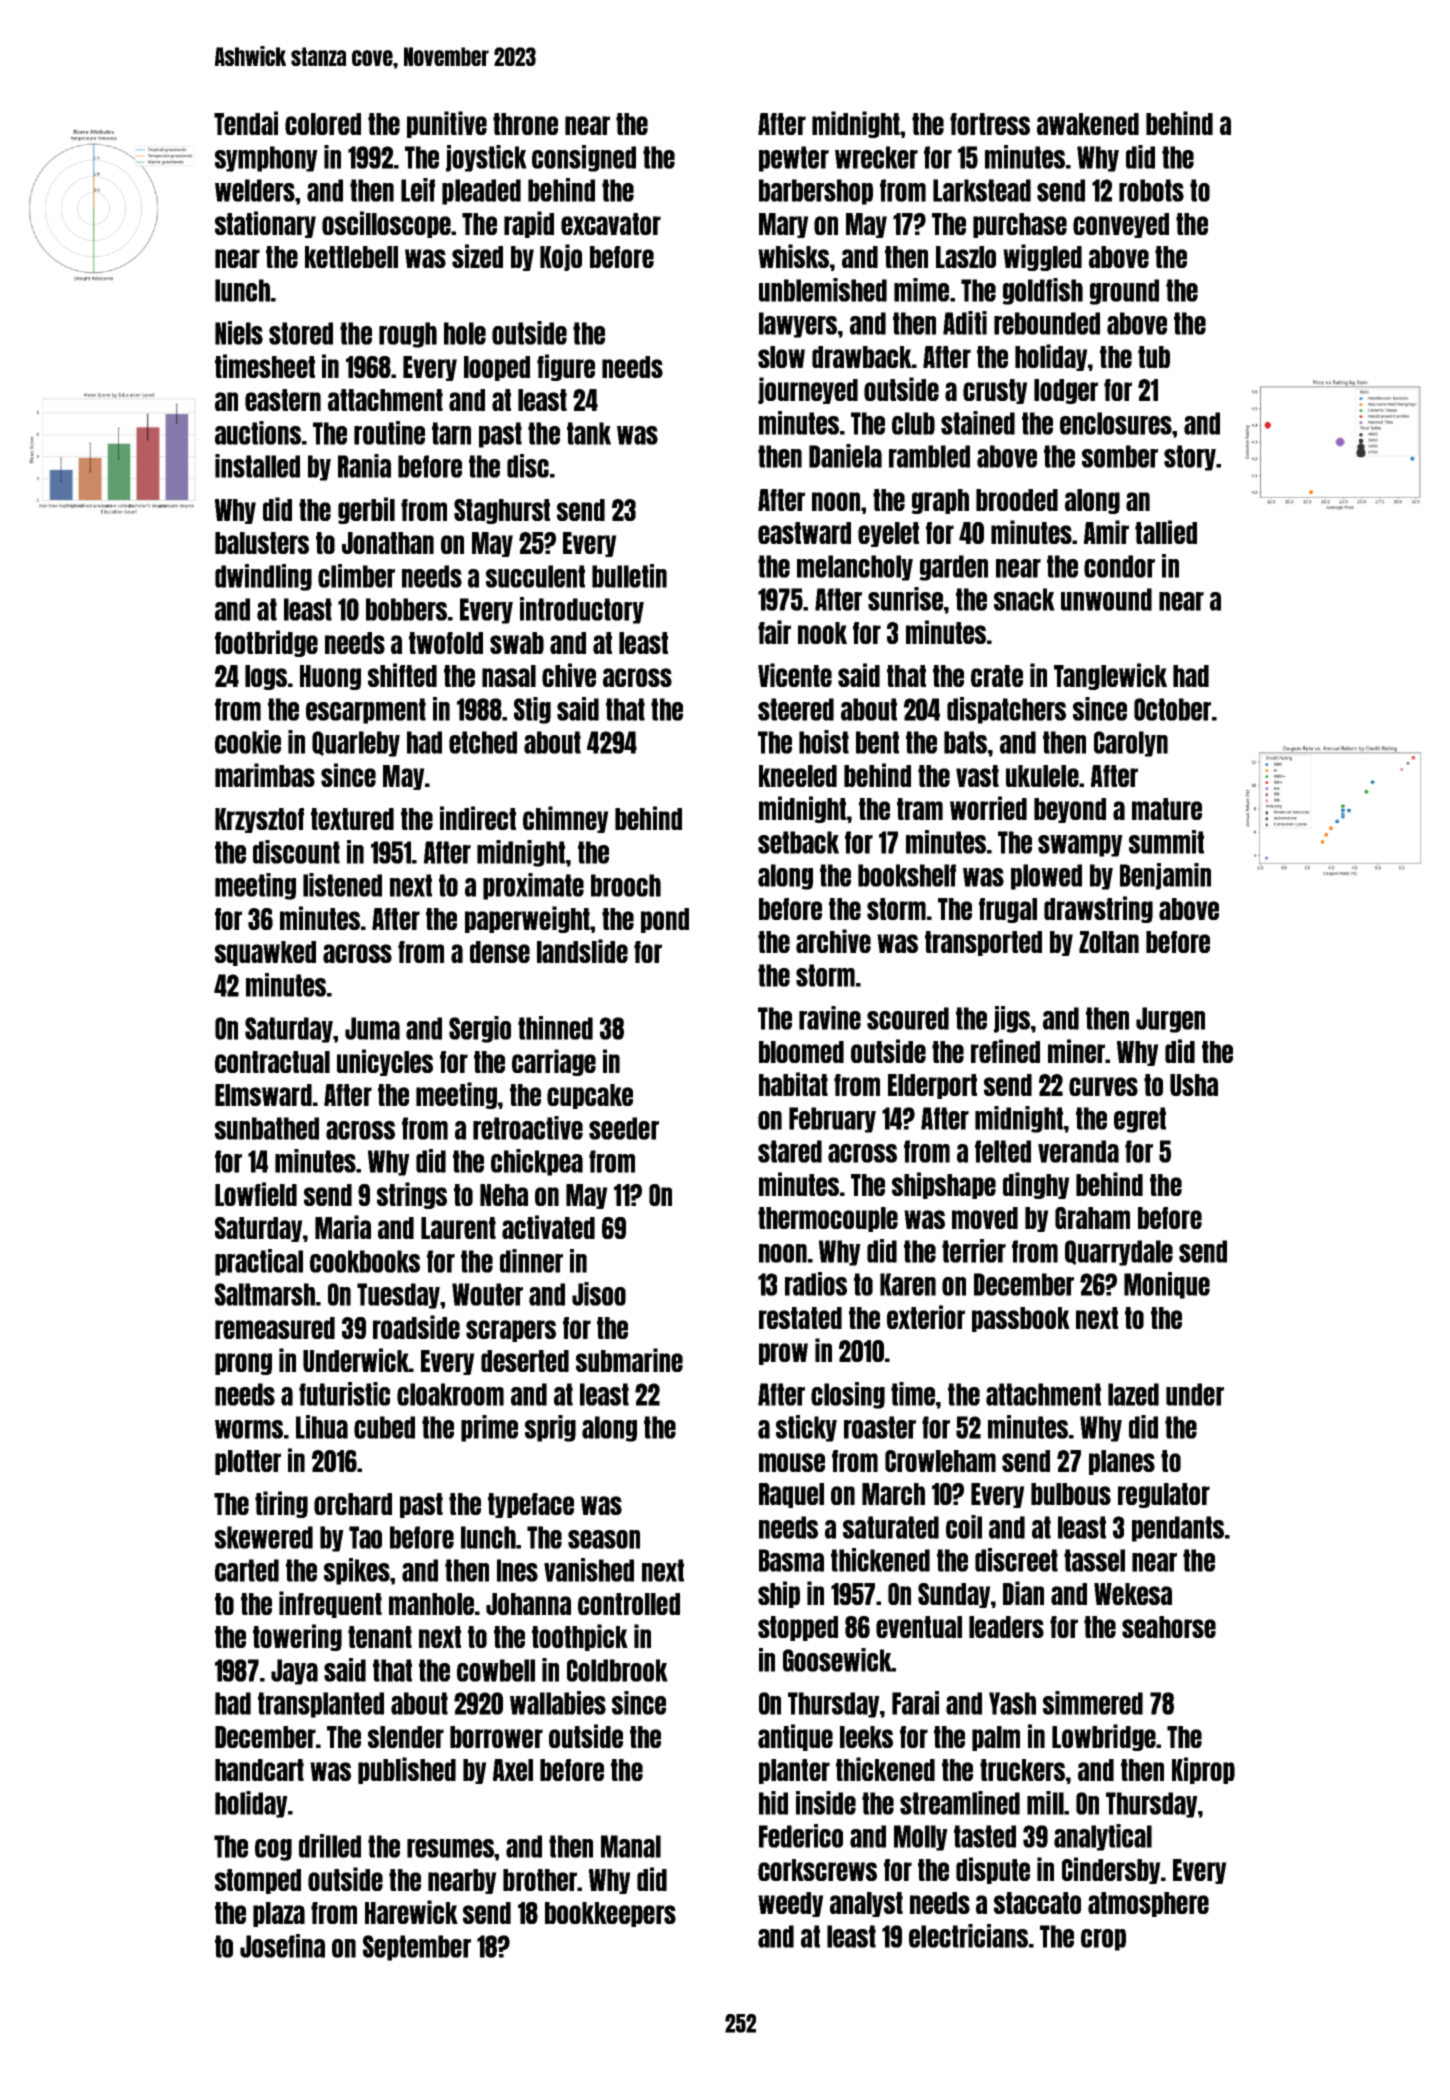  Describe the element at coordinates (626, 885) in the screenshot. I see `brooch` at that location.
